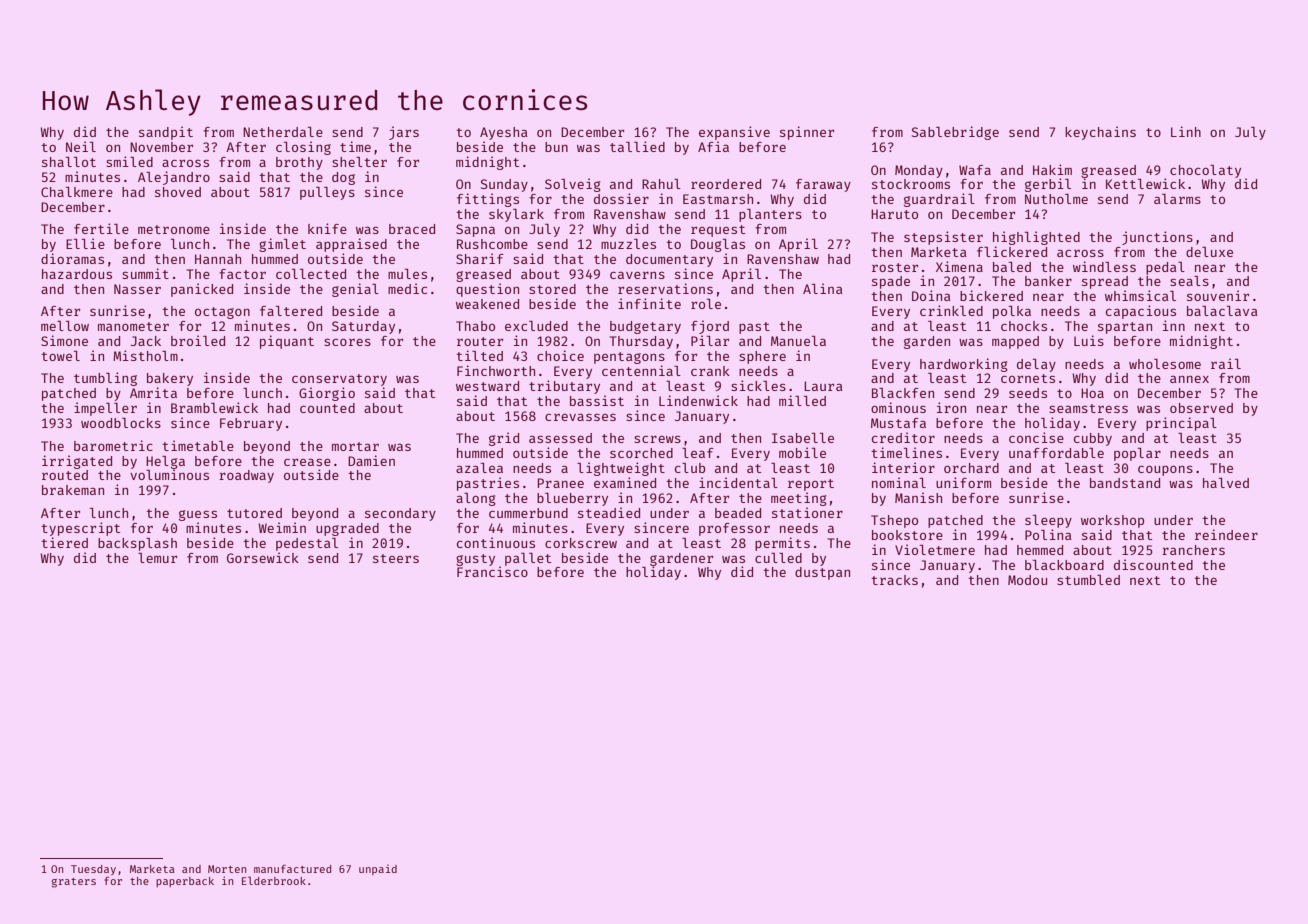 The height and width of the screenshot is (924, 1308). What do you see at coordinates (1205, 171) in the screenshot?
I see `chocolaty` at bounding box center [1205, 171].
